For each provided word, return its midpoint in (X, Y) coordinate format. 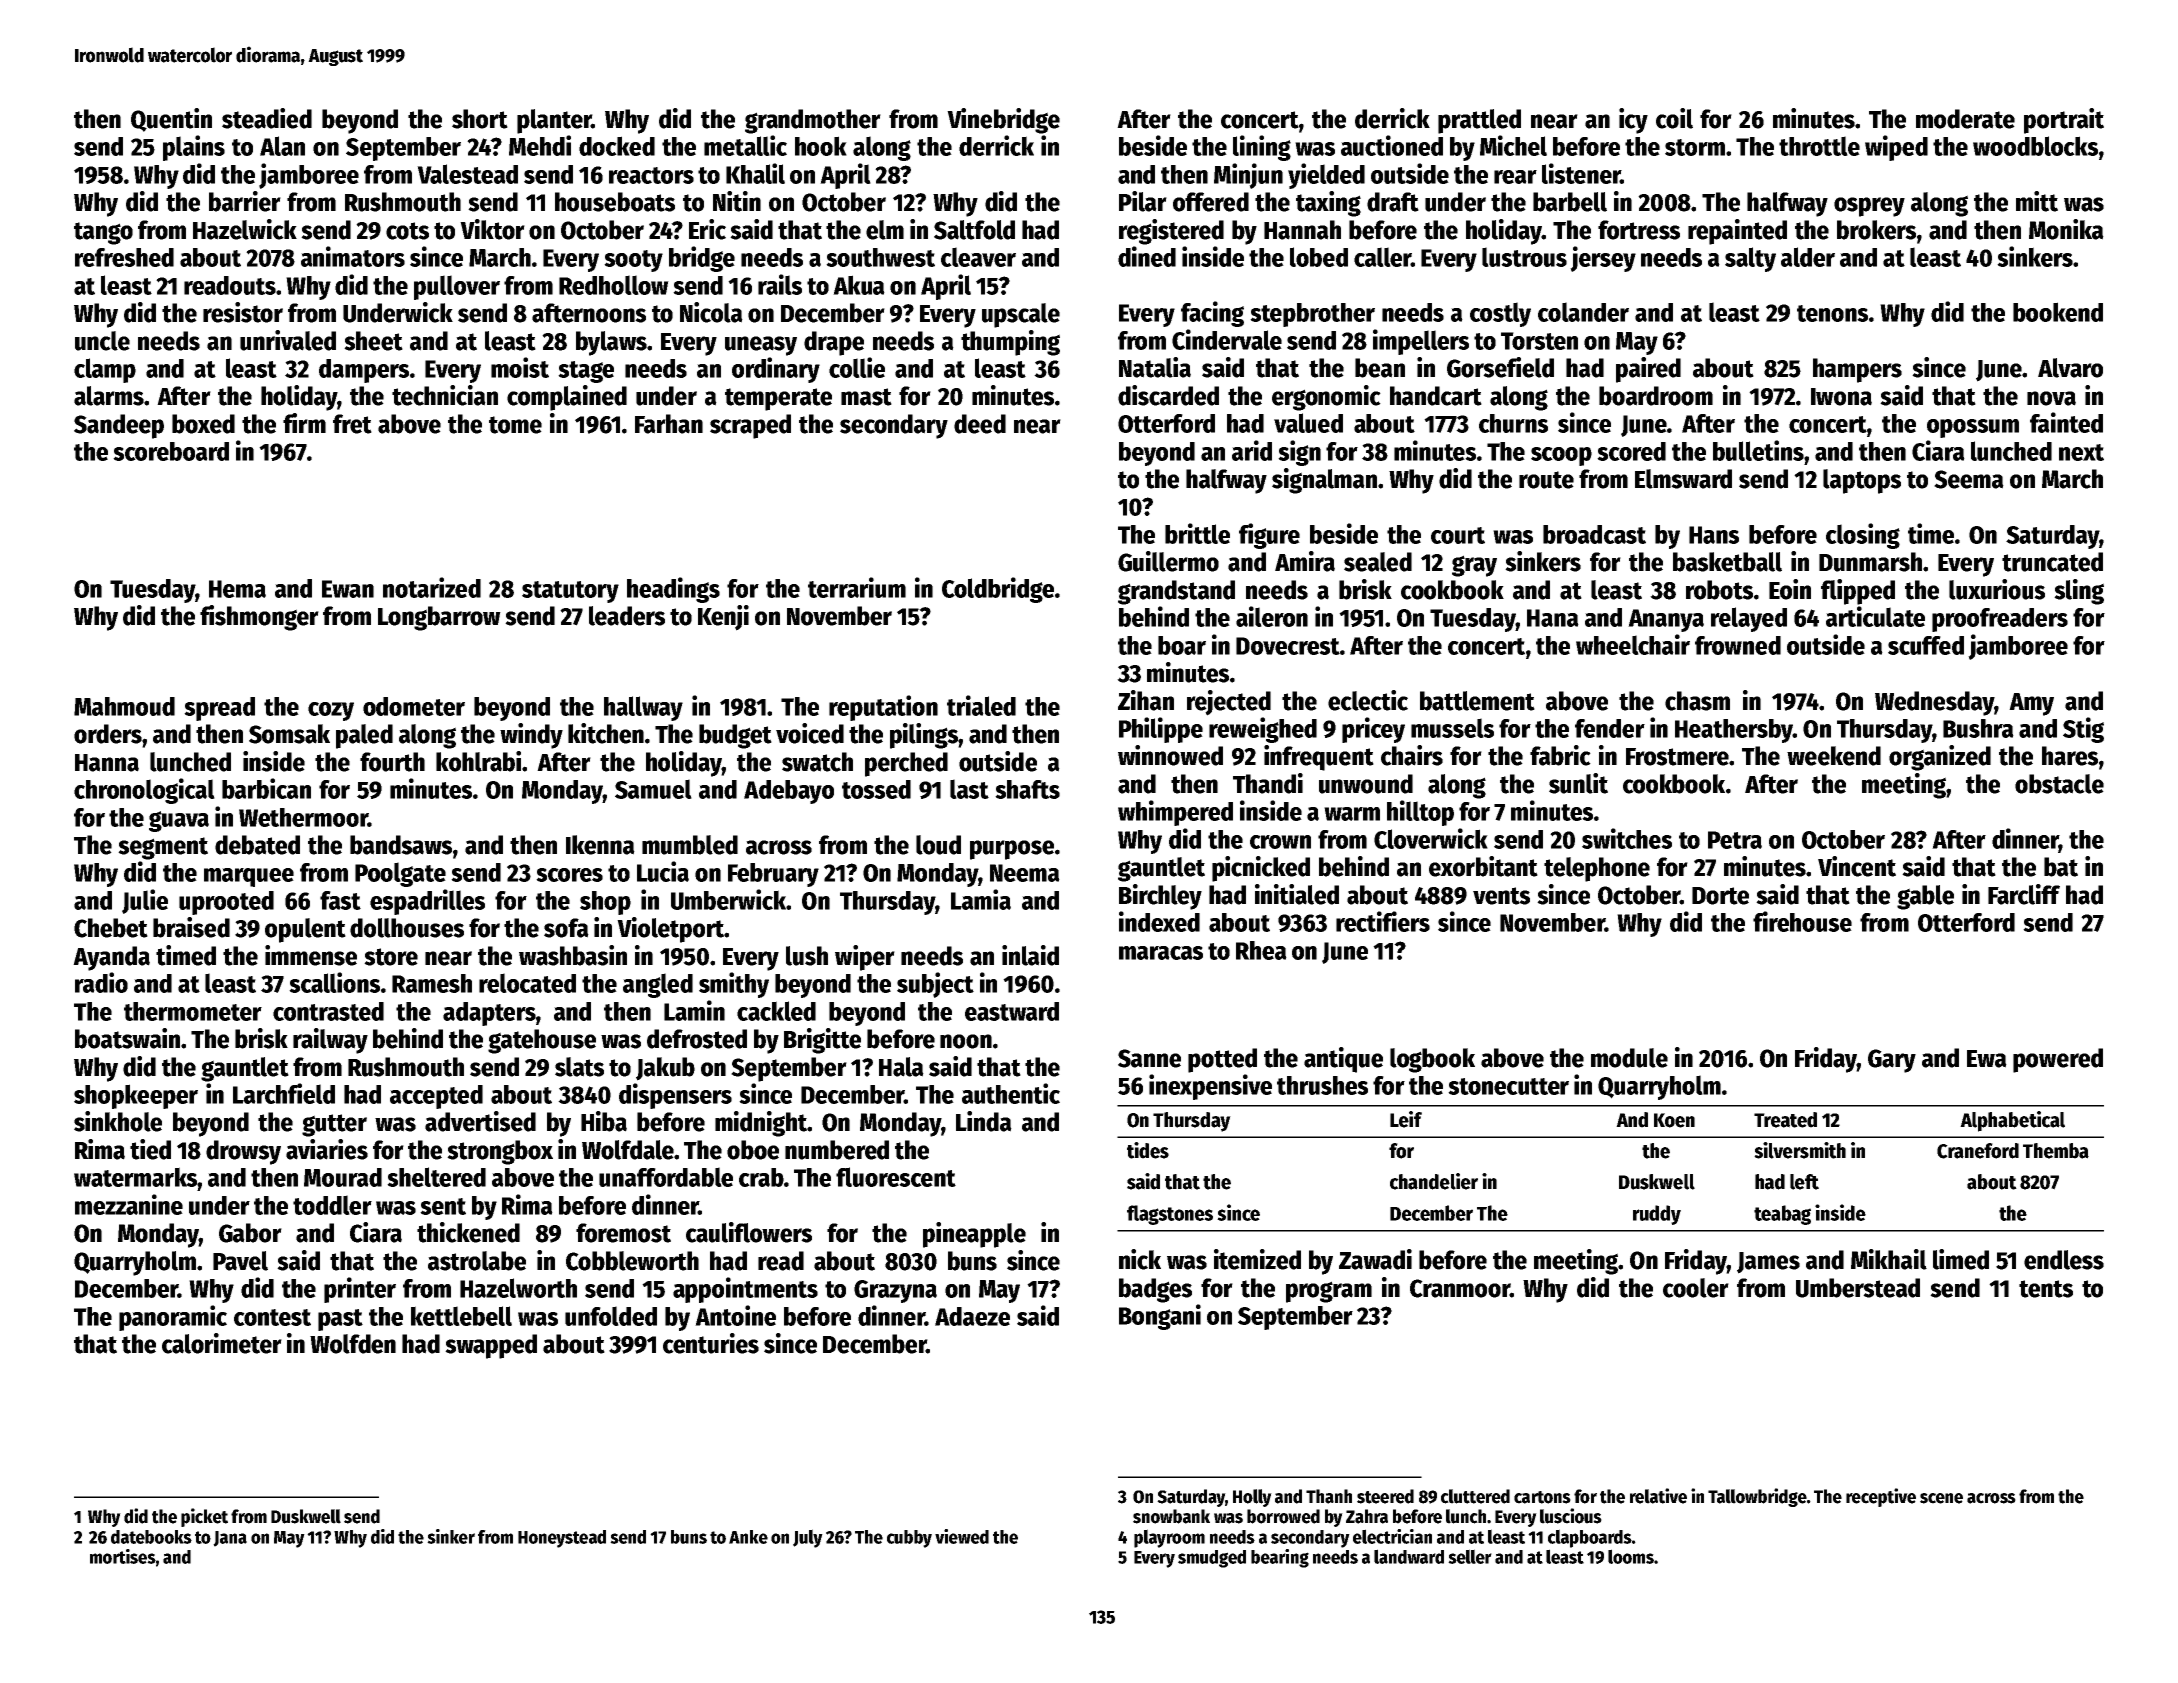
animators (353, 256)
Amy (2031, 704)
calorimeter (222, 1343)
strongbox (500, 1152)
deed (980, 424)
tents (2046, 1289)
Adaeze (972, 1316)
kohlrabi (478, 761)
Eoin (1790, 589)
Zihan (1146, 700)
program (1329, 1292)
